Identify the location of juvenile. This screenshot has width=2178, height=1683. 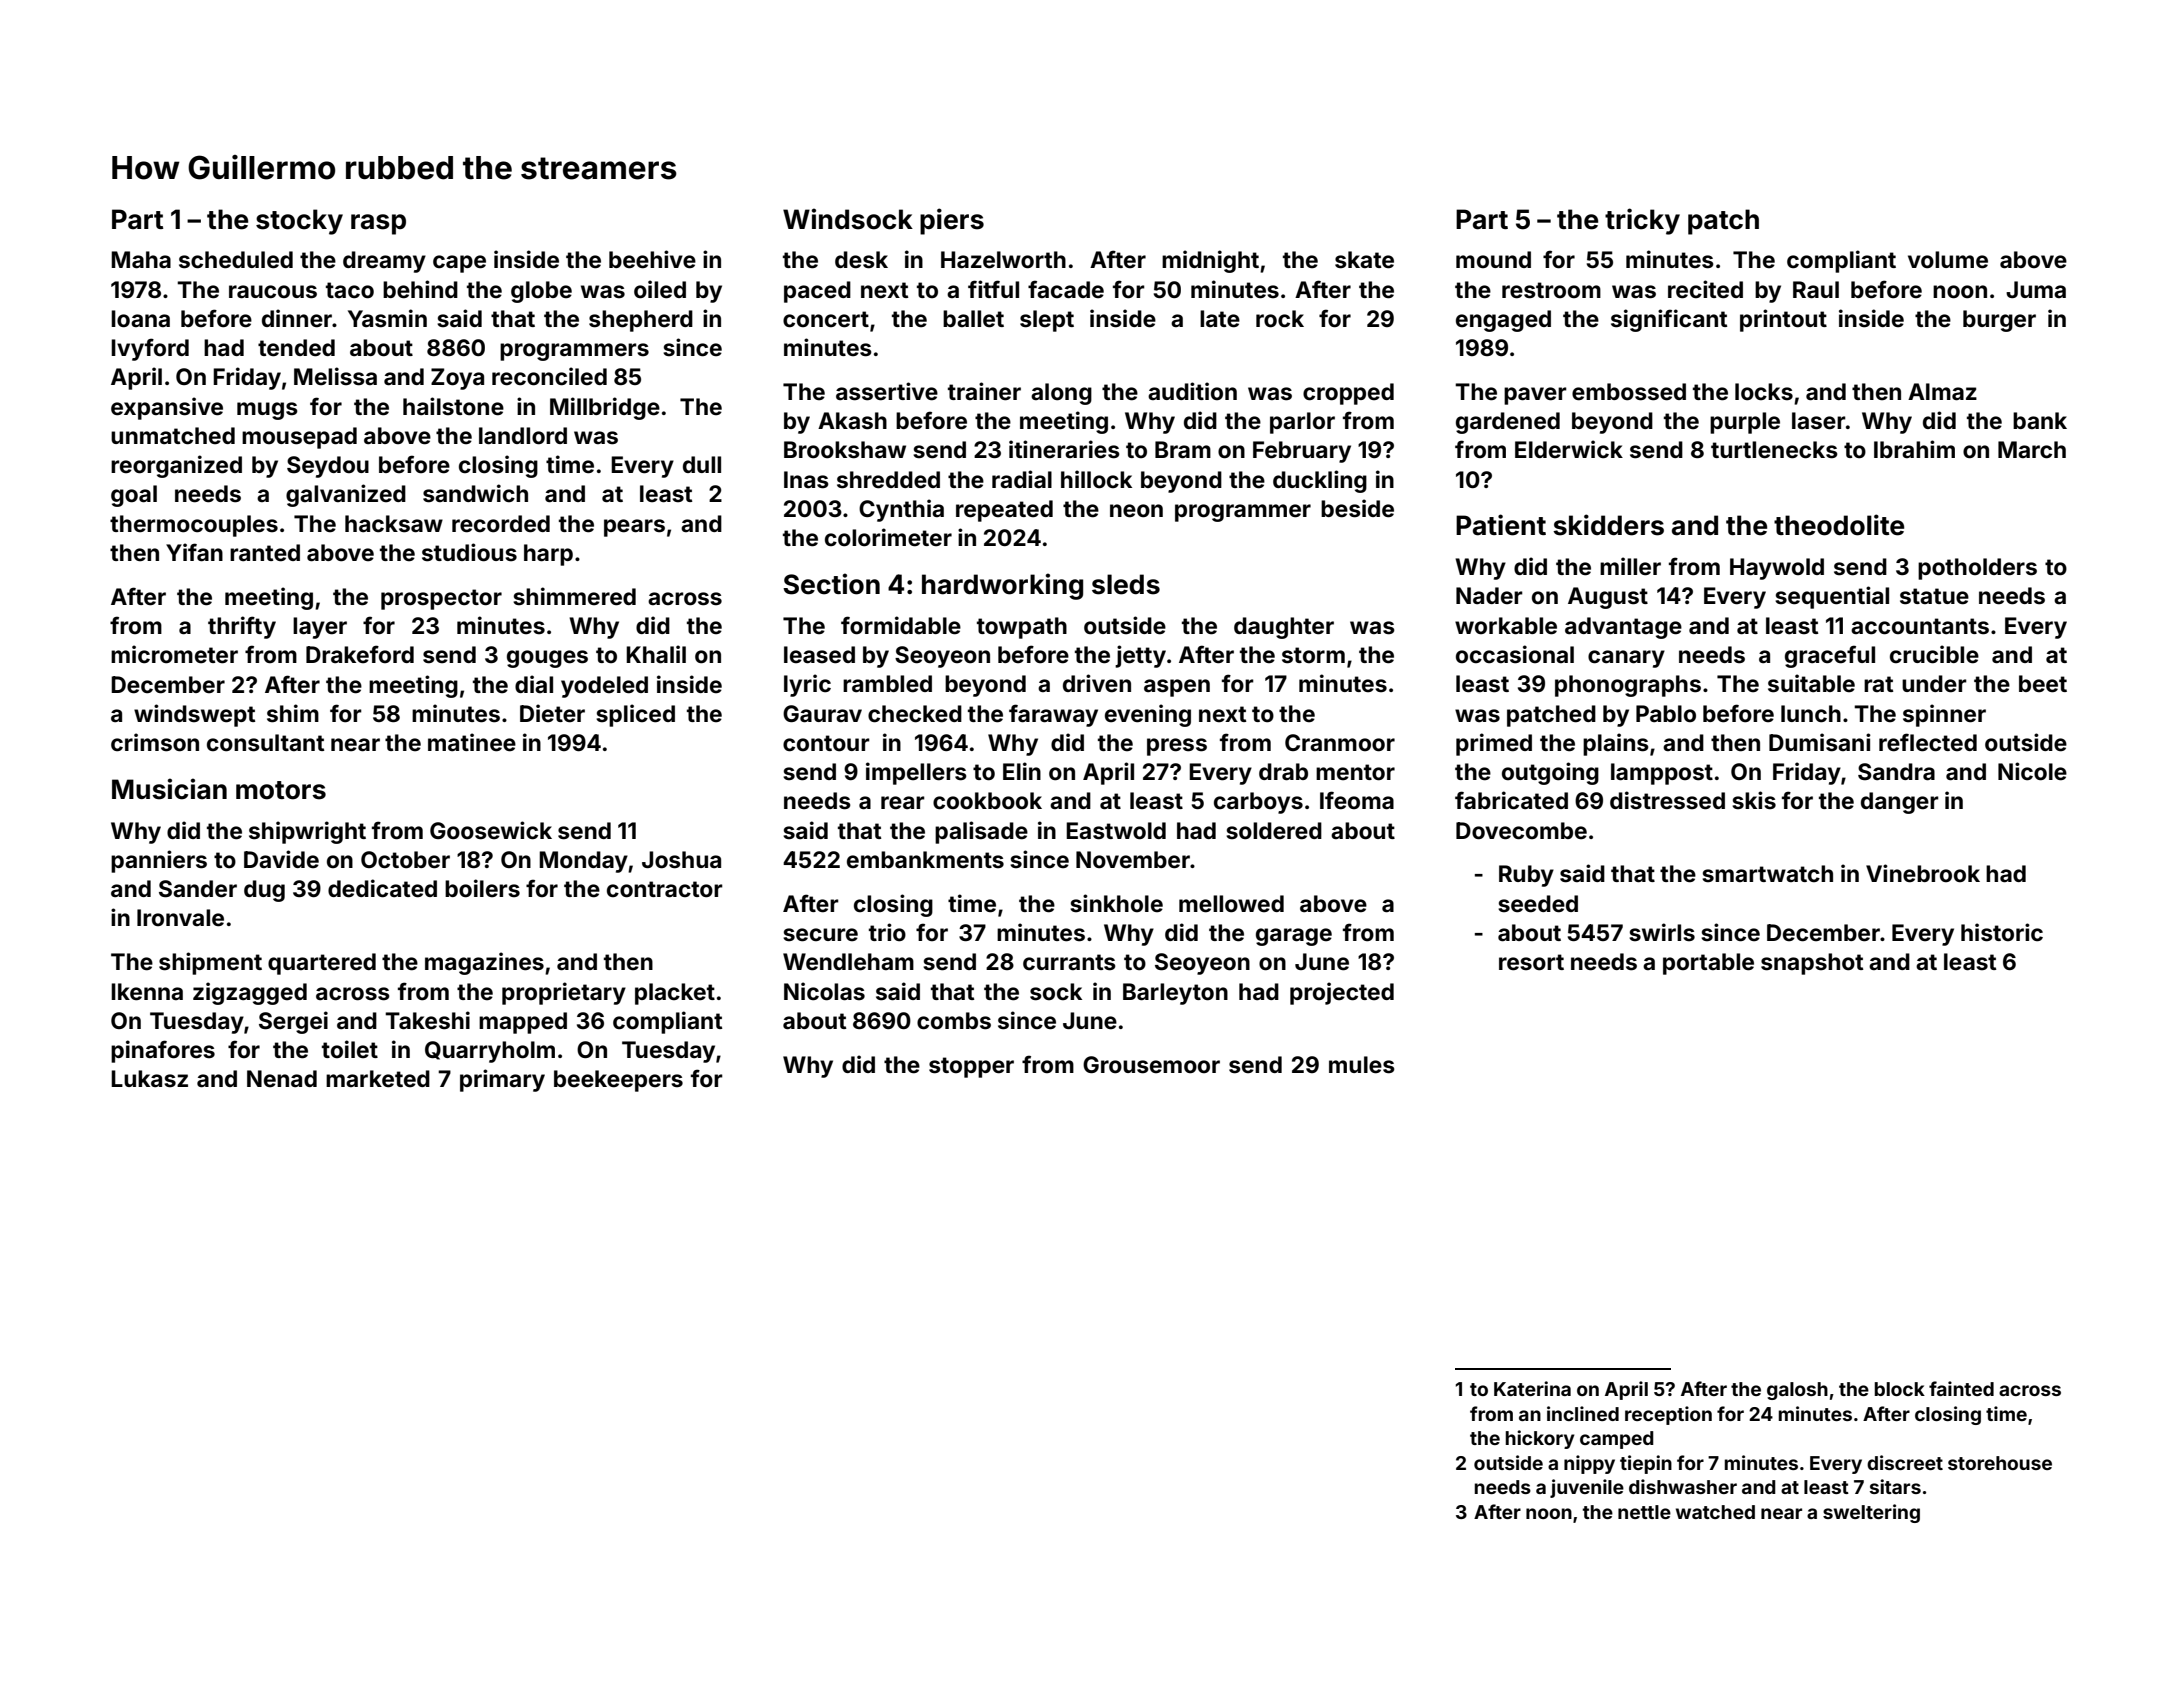
(1587, 1488).
